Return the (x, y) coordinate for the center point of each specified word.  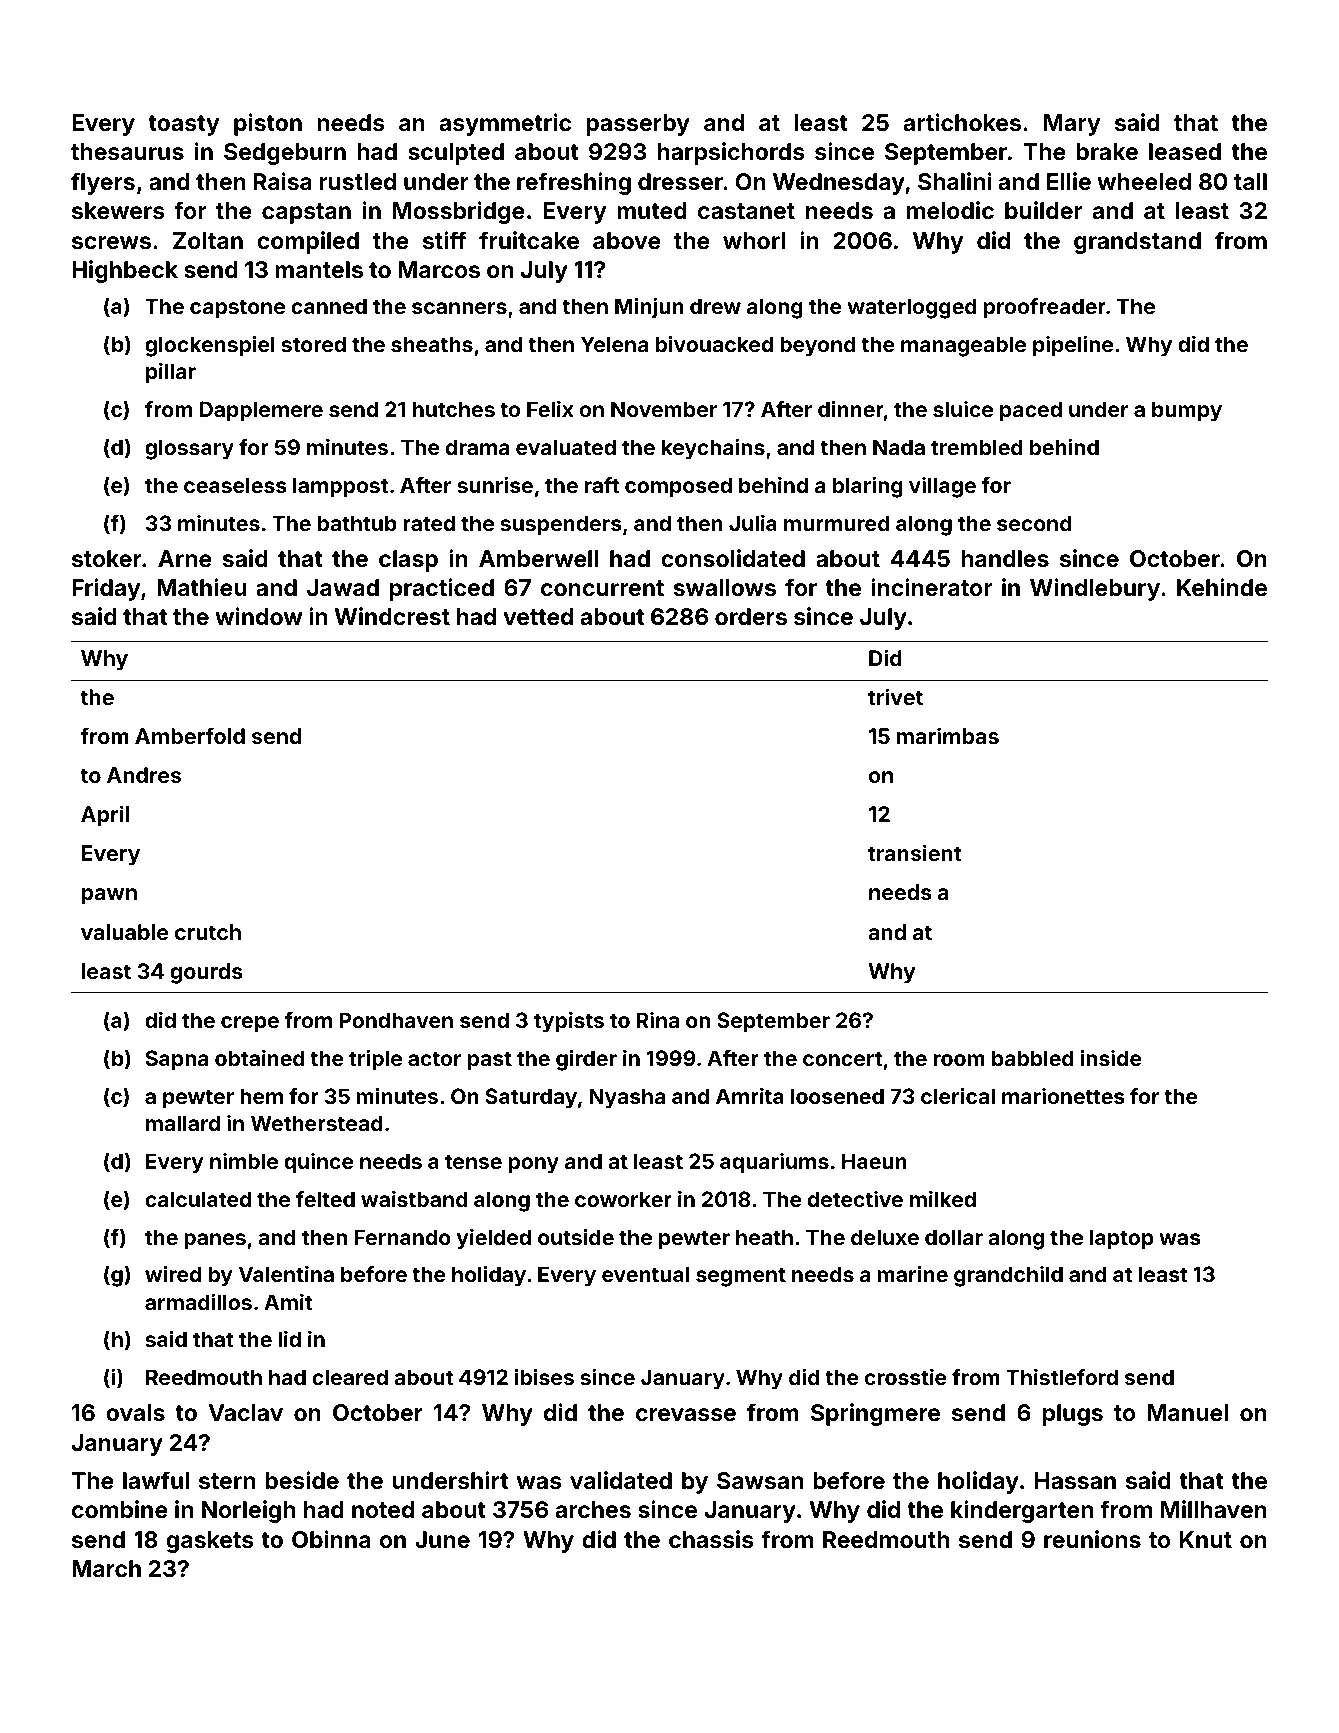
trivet (895, 696)
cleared (350, 1377)
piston (268, 124)
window (258, 616)
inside (1111, 1058)
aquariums (774, 1163)
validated (621, 1480)
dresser (680, 181)
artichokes (962, 122)
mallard (183, 1123)
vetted (538, 616)
